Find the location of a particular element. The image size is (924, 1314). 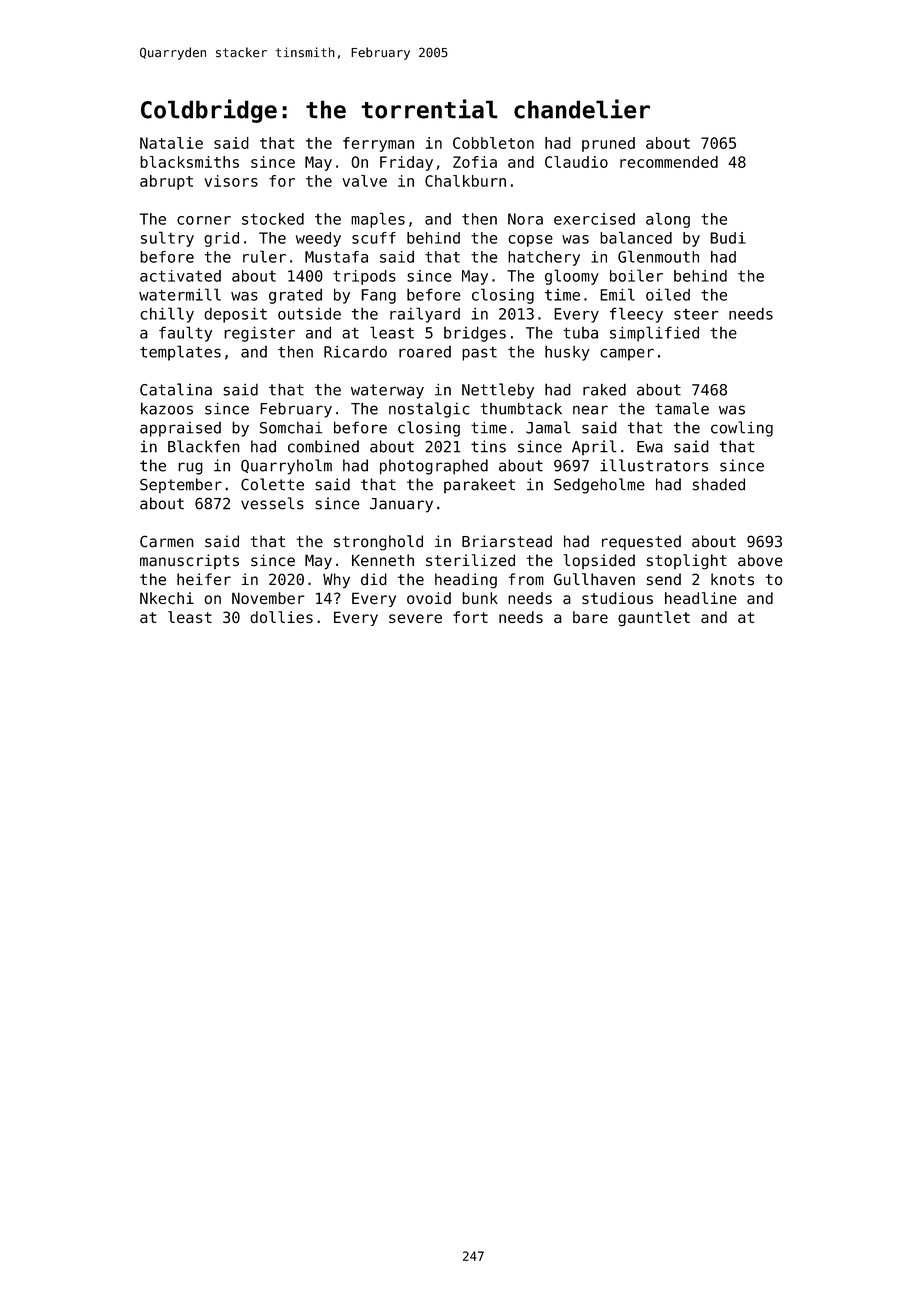

tamale is located at coordinates (682, 408).
